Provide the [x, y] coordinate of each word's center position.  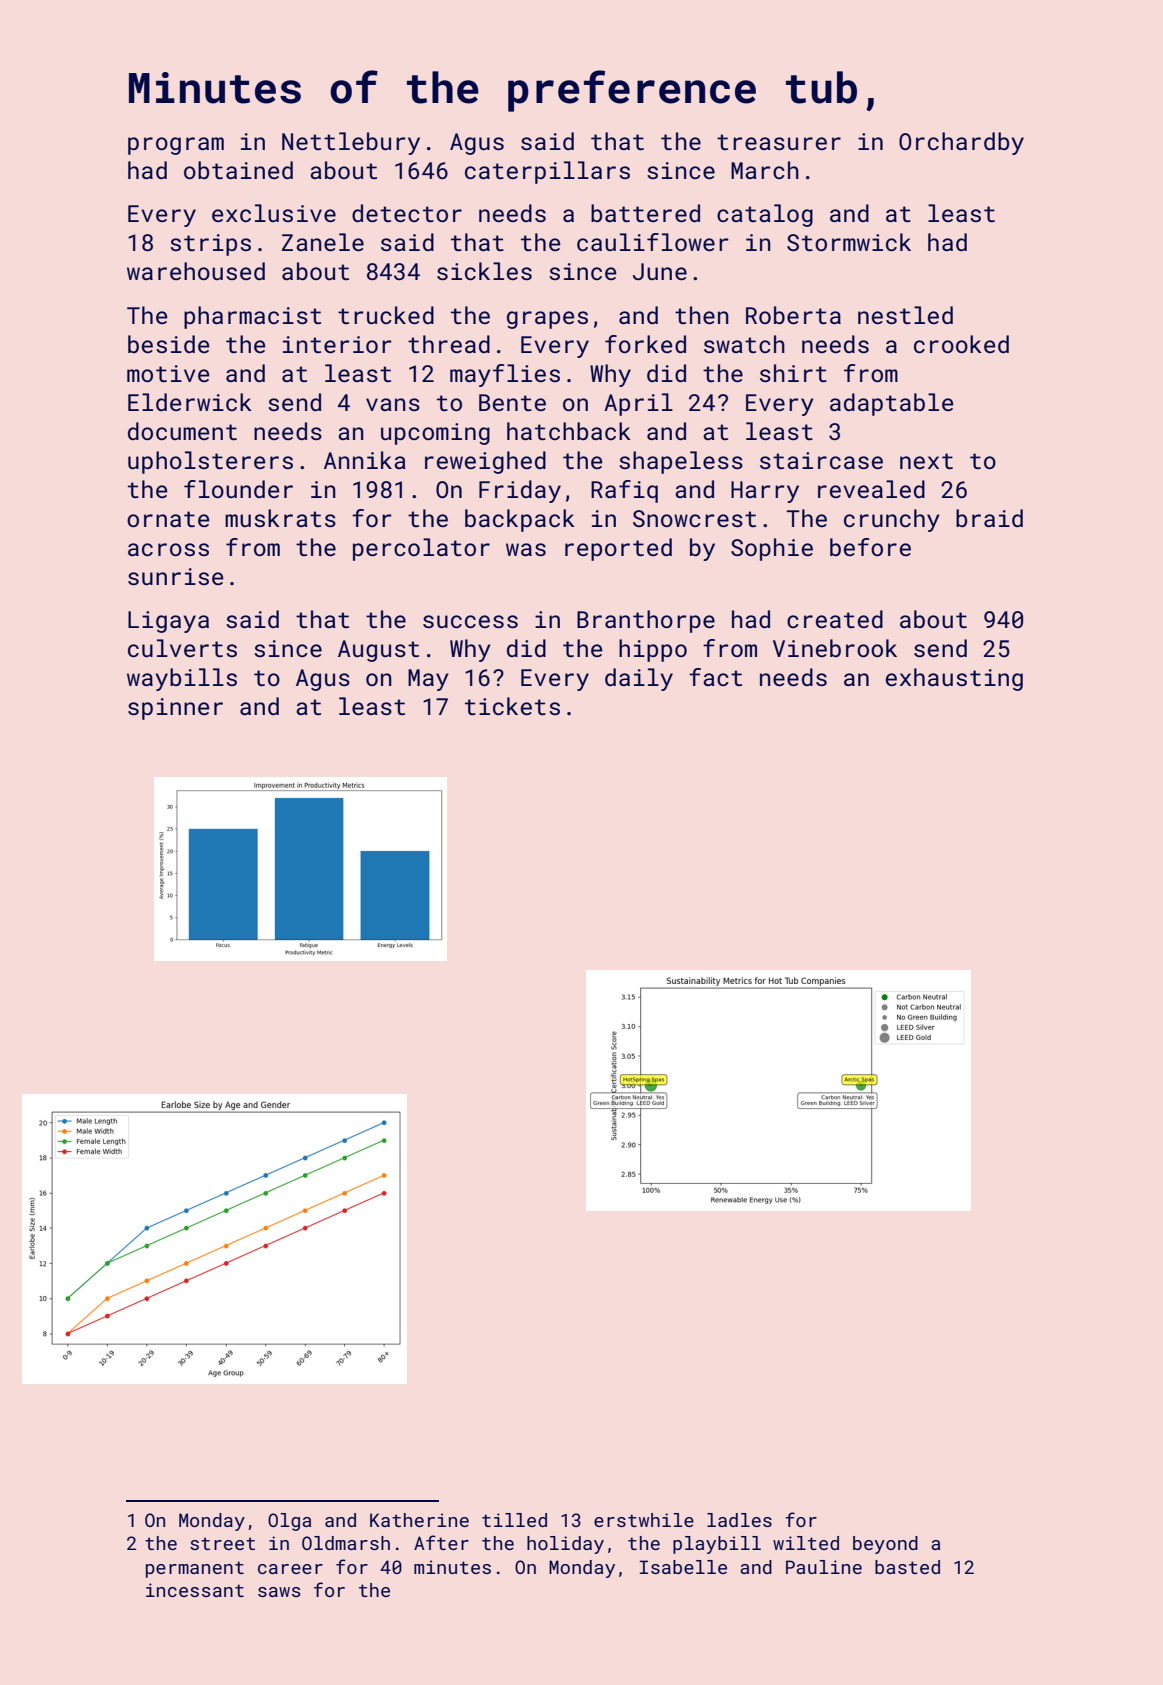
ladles [739, 1520]
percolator [421, 549]
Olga [289, 1522]
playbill [717, 1545]
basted [907, 1567]
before [870, 547]
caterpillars [547, 172]
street [222, 1543]
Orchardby [961, 143]
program [176, 146]
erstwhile [644, 1520]
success [470, 621]
